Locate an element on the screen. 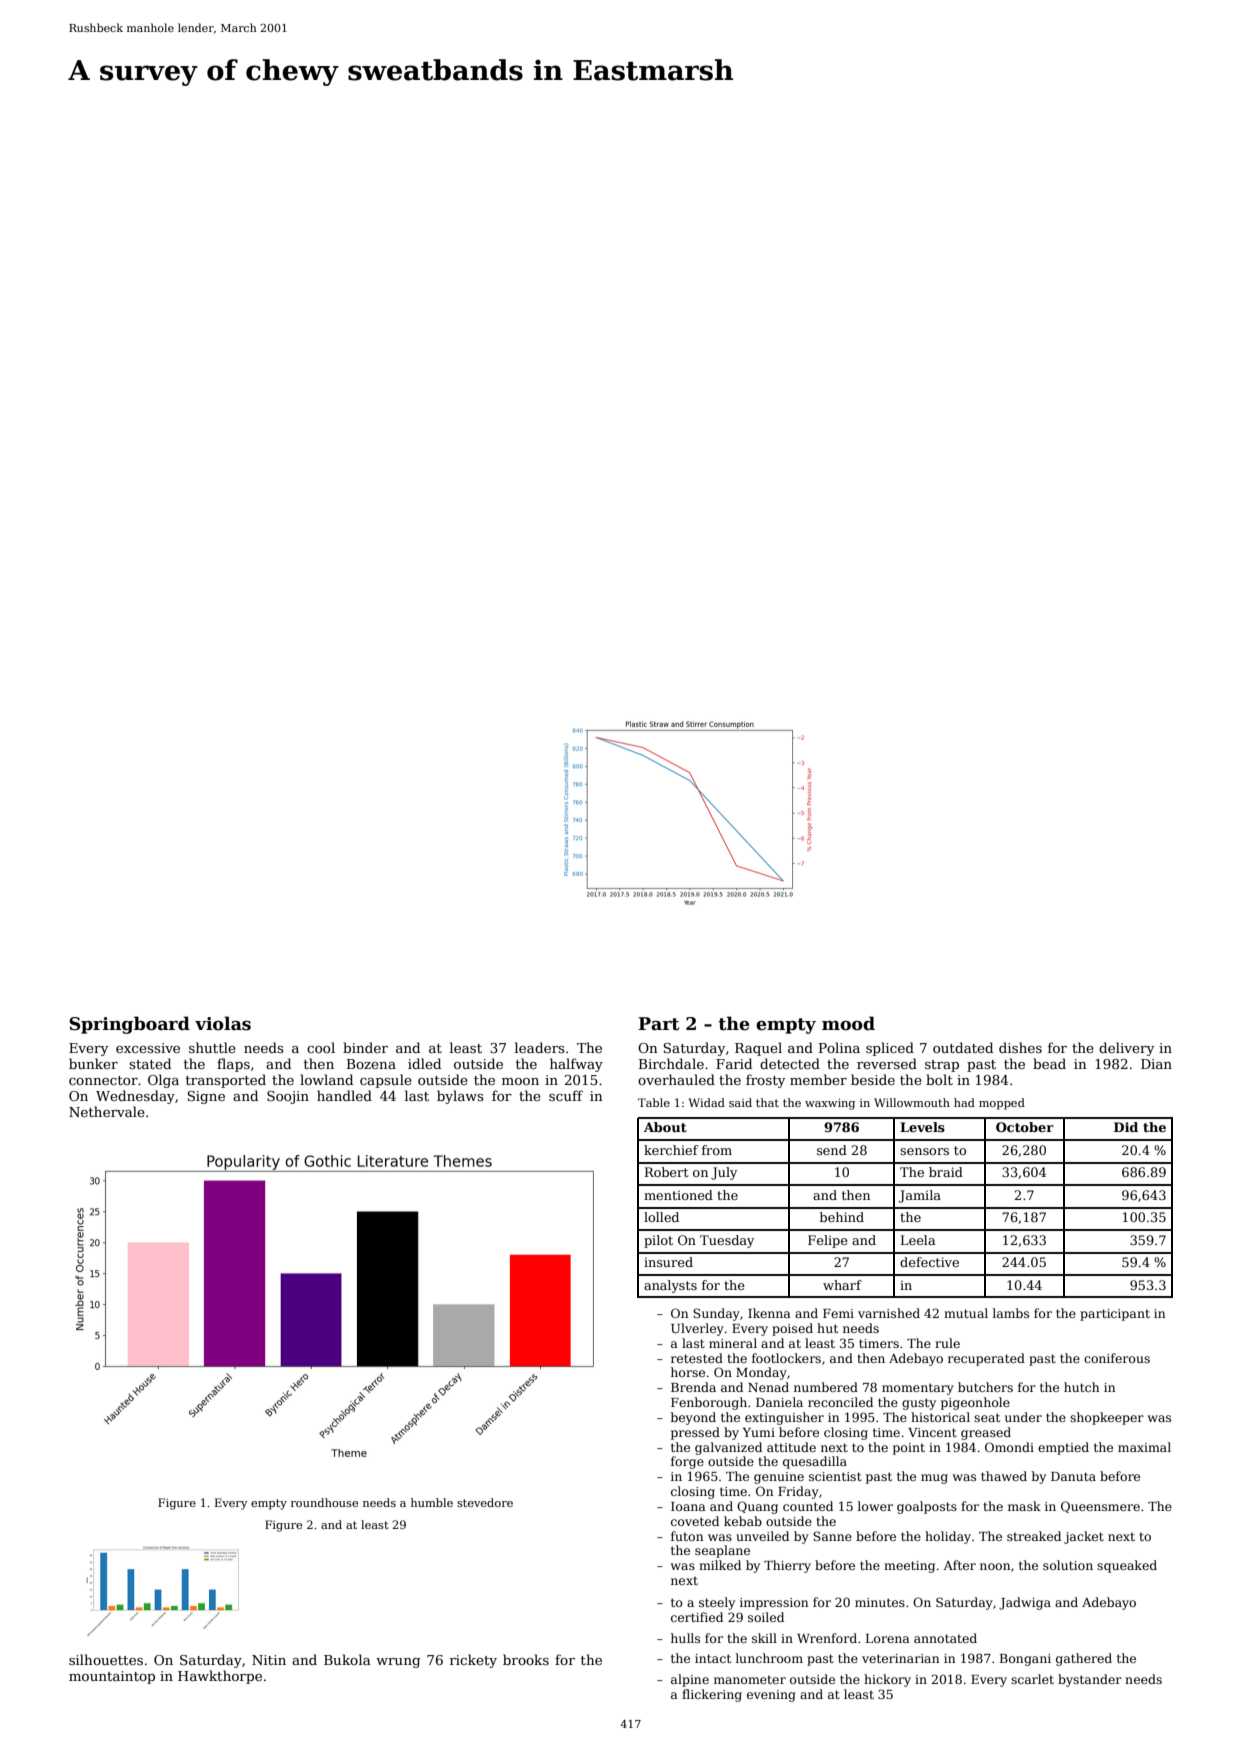  Raquel is located at coordinates (758, 1049).
